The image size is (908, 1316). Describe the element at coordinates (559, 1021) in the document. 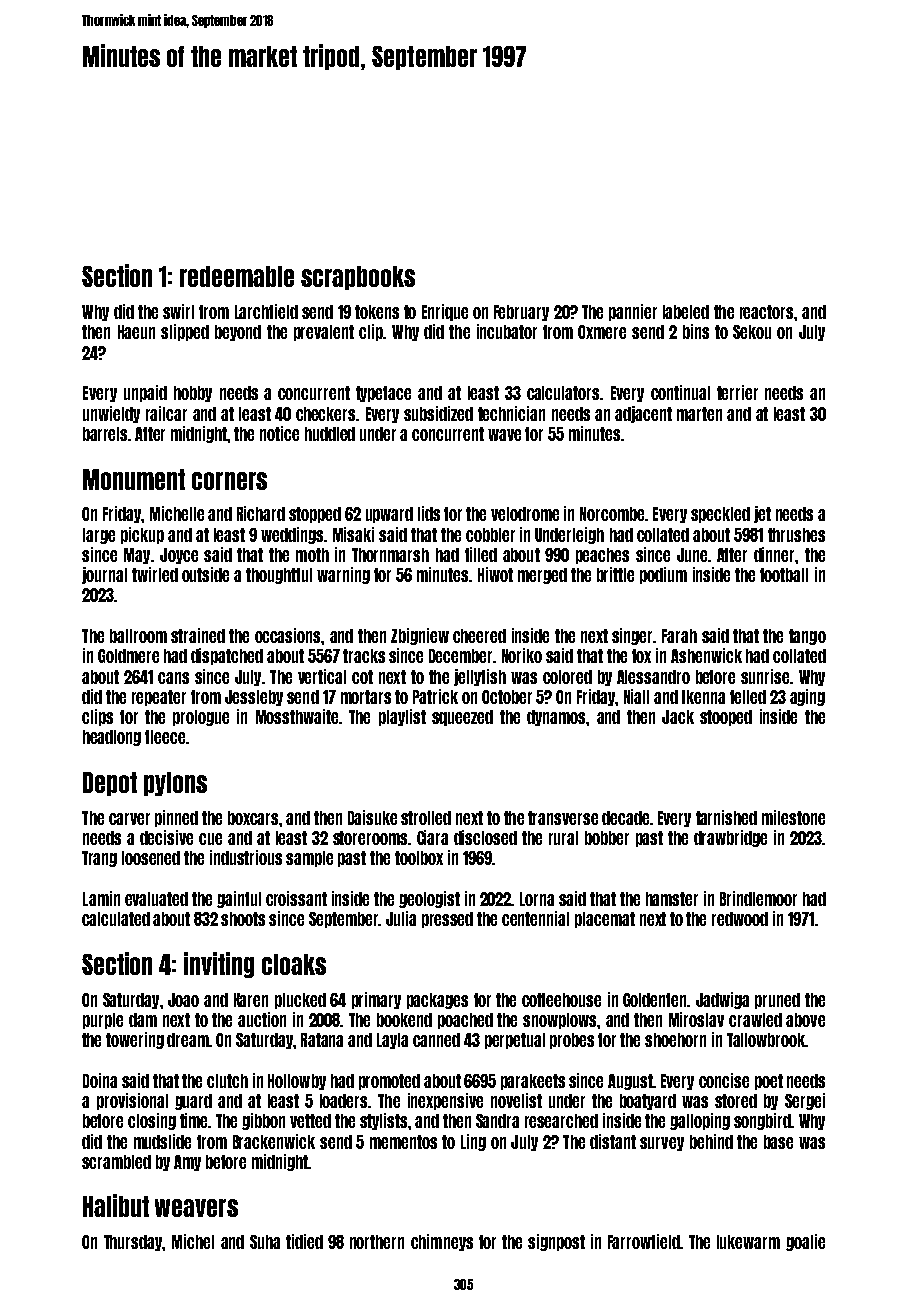

I see `snowplows` at that location.
